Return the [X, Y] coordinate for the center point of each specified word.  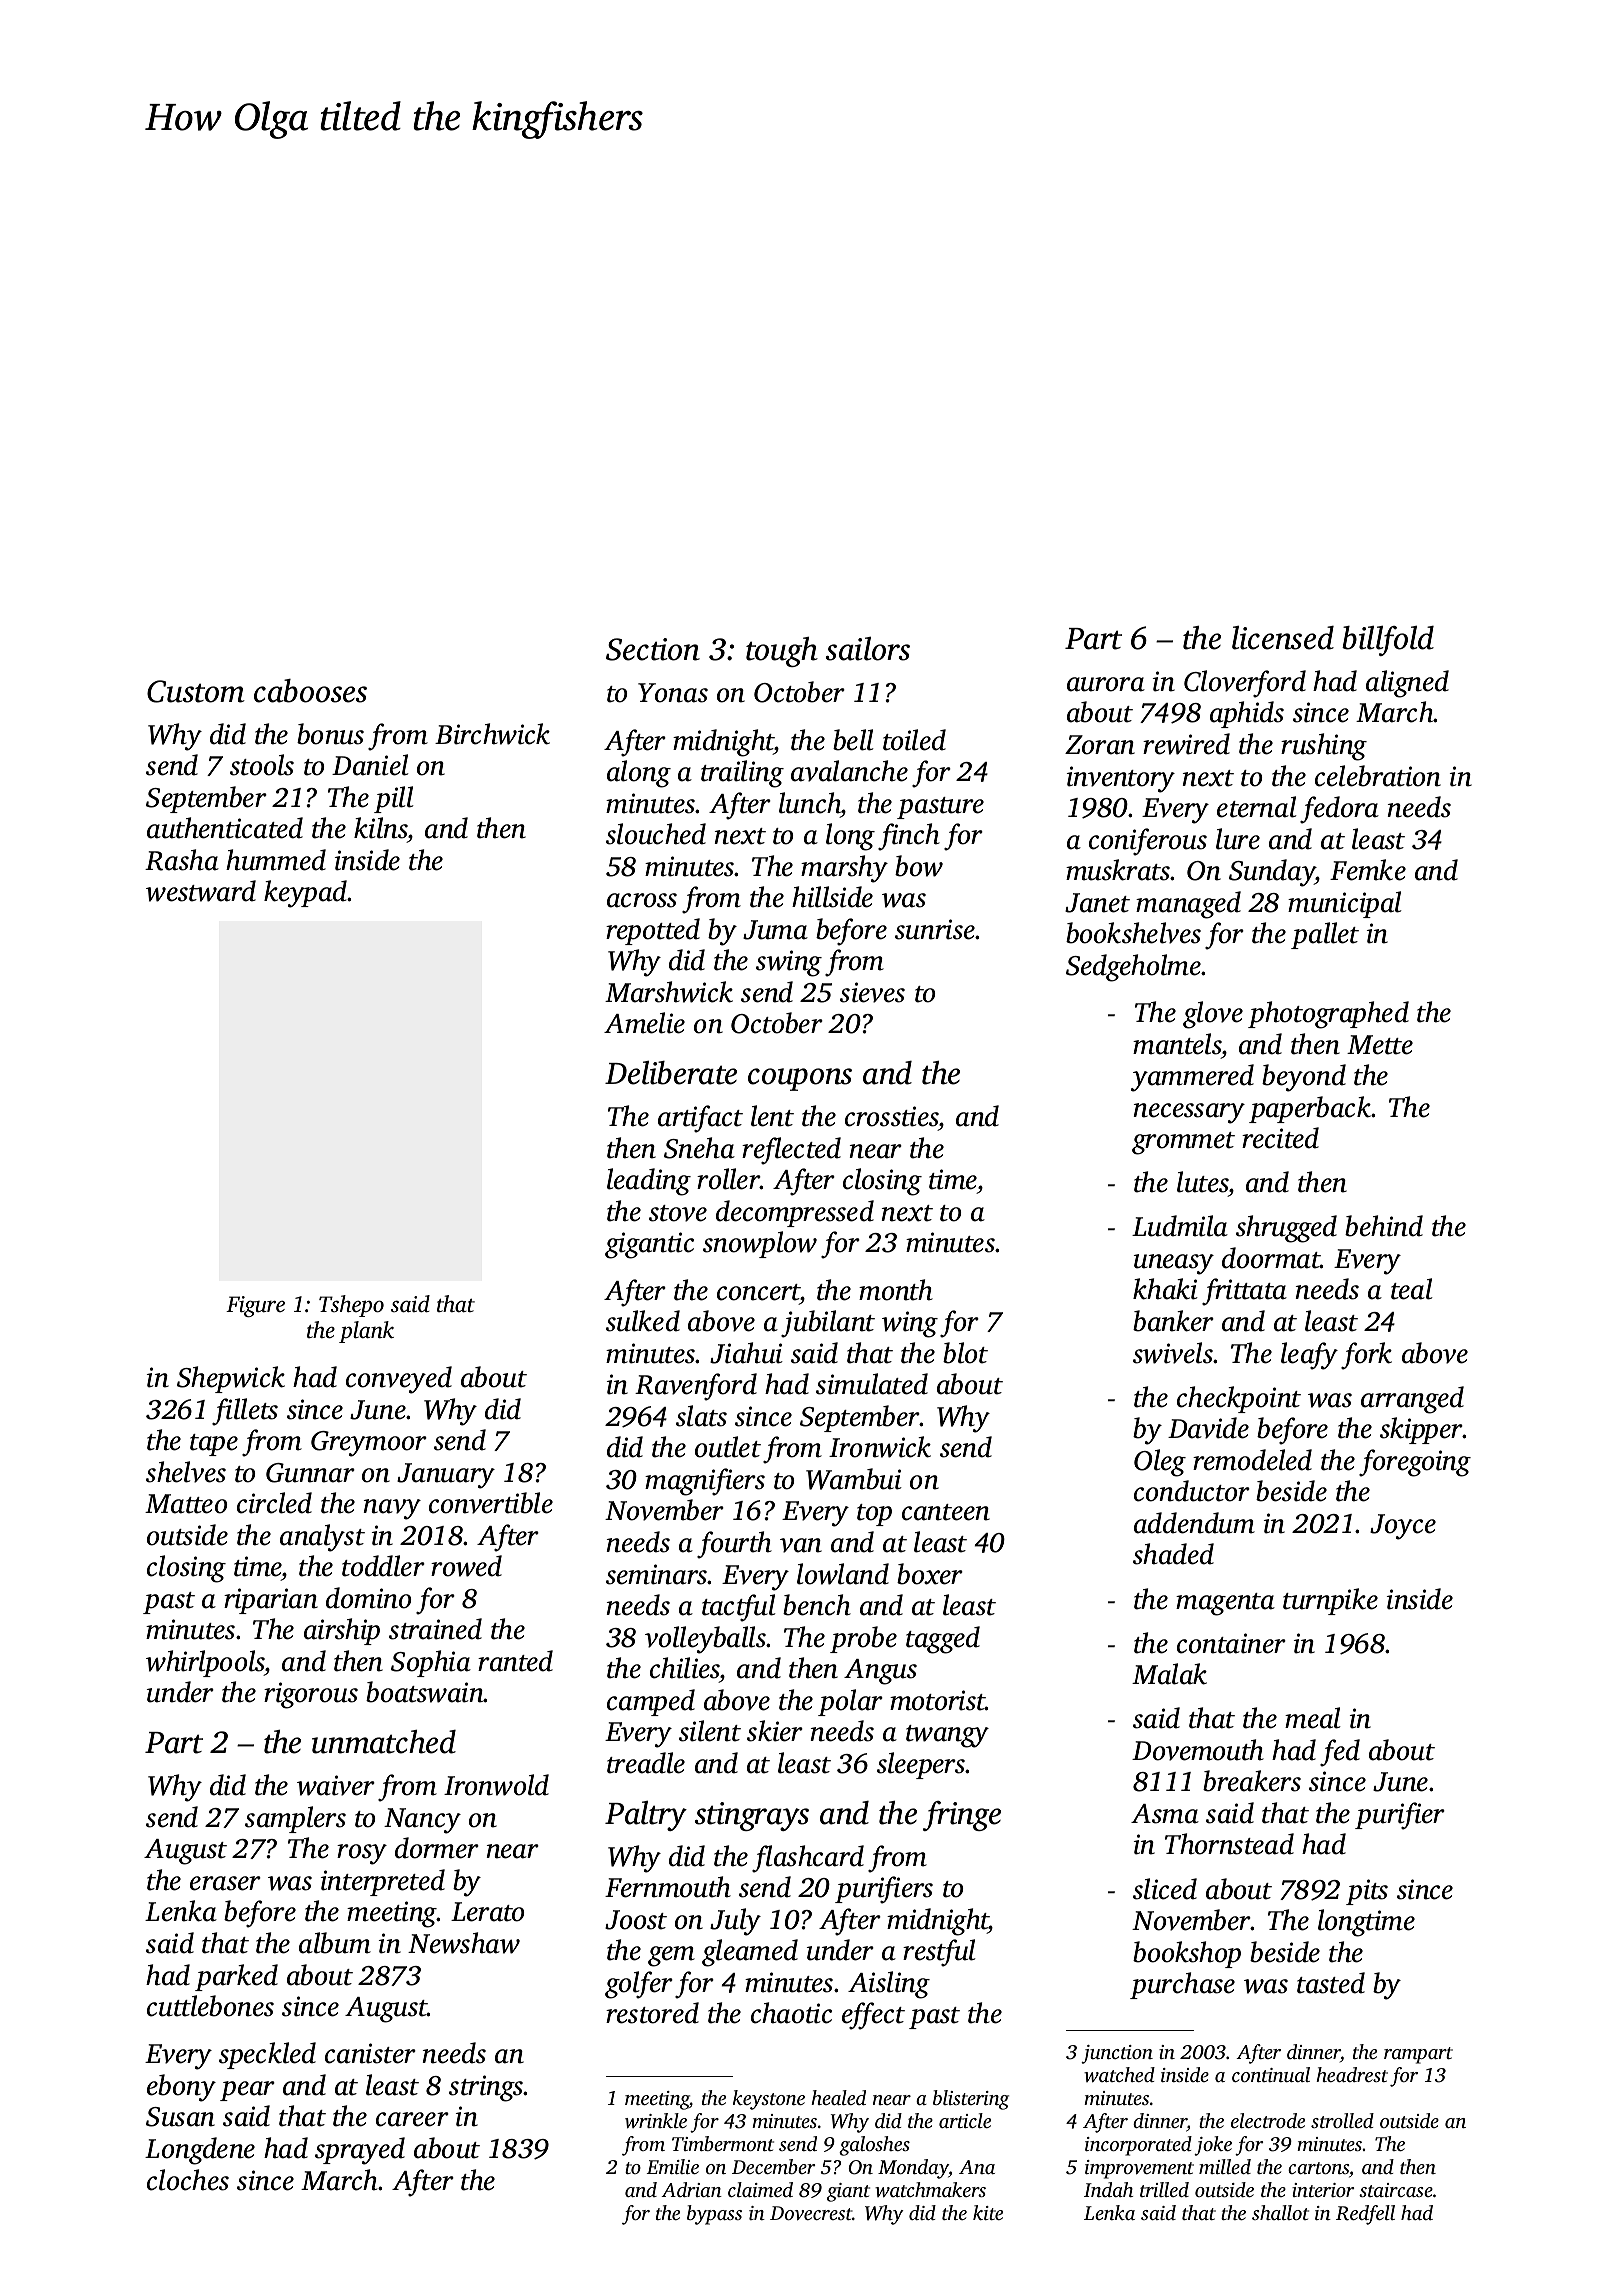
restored [652, 2013]
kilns [381, 828]
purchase [1182, 1985]
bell [853, 740]
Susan [180, 2117]
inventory [1121, 779]
